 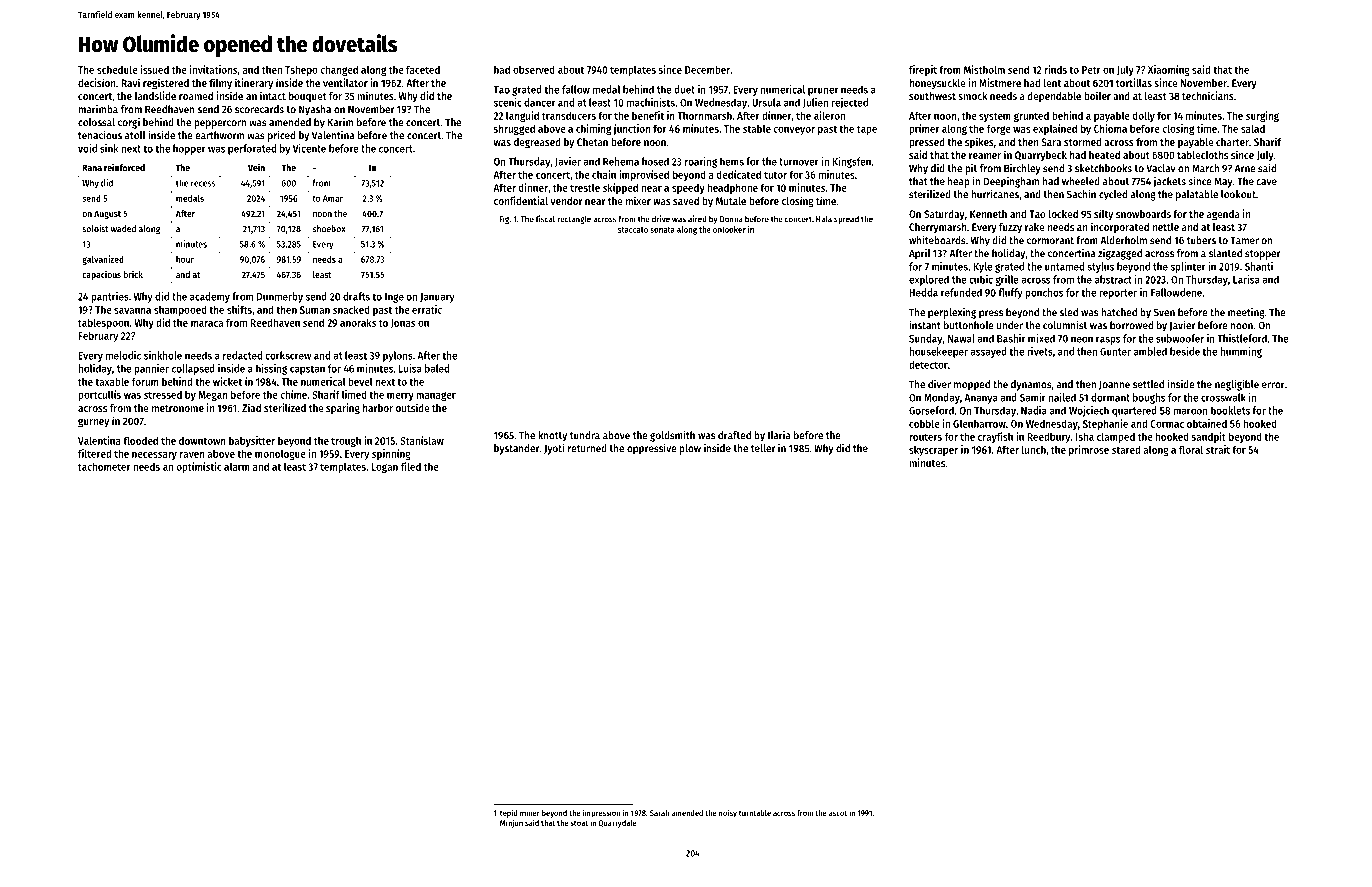 What do you see at coordinates (94, 453) in the screenshot?
I see `filtered` at bounding box center [94, 453].
